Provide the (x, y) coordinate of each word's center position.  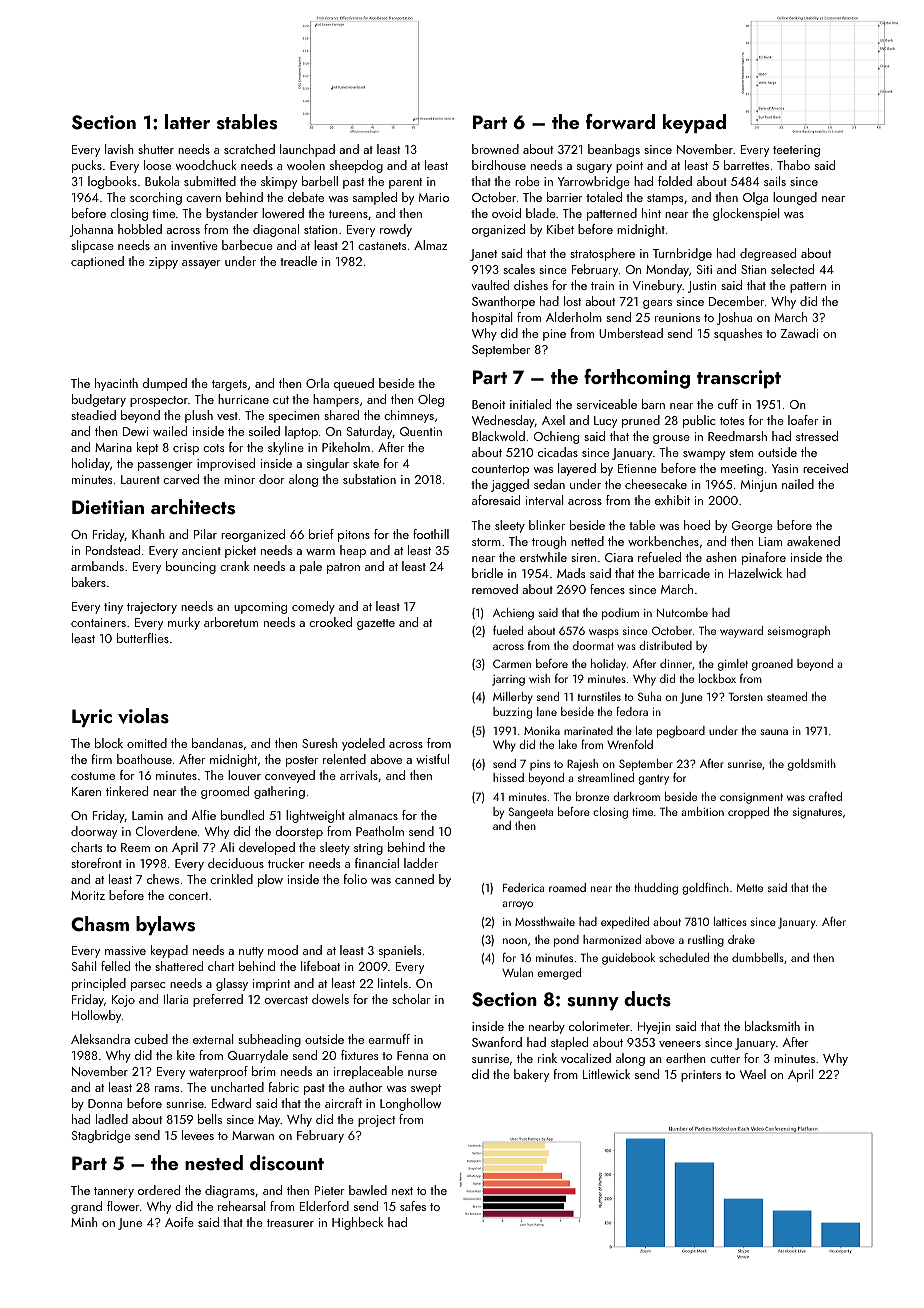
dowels (330, 999)
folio (355, 879)
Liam (770, 541)
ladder (421, 863)
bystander (232, 214)
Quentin (421, 431)
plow (270, 880)
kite (186, 1055)
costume (93, 776)
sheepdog (356, 166)
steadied (93, 415)
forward (620, 121)
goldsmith (812, 765)
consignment (751, 798)
